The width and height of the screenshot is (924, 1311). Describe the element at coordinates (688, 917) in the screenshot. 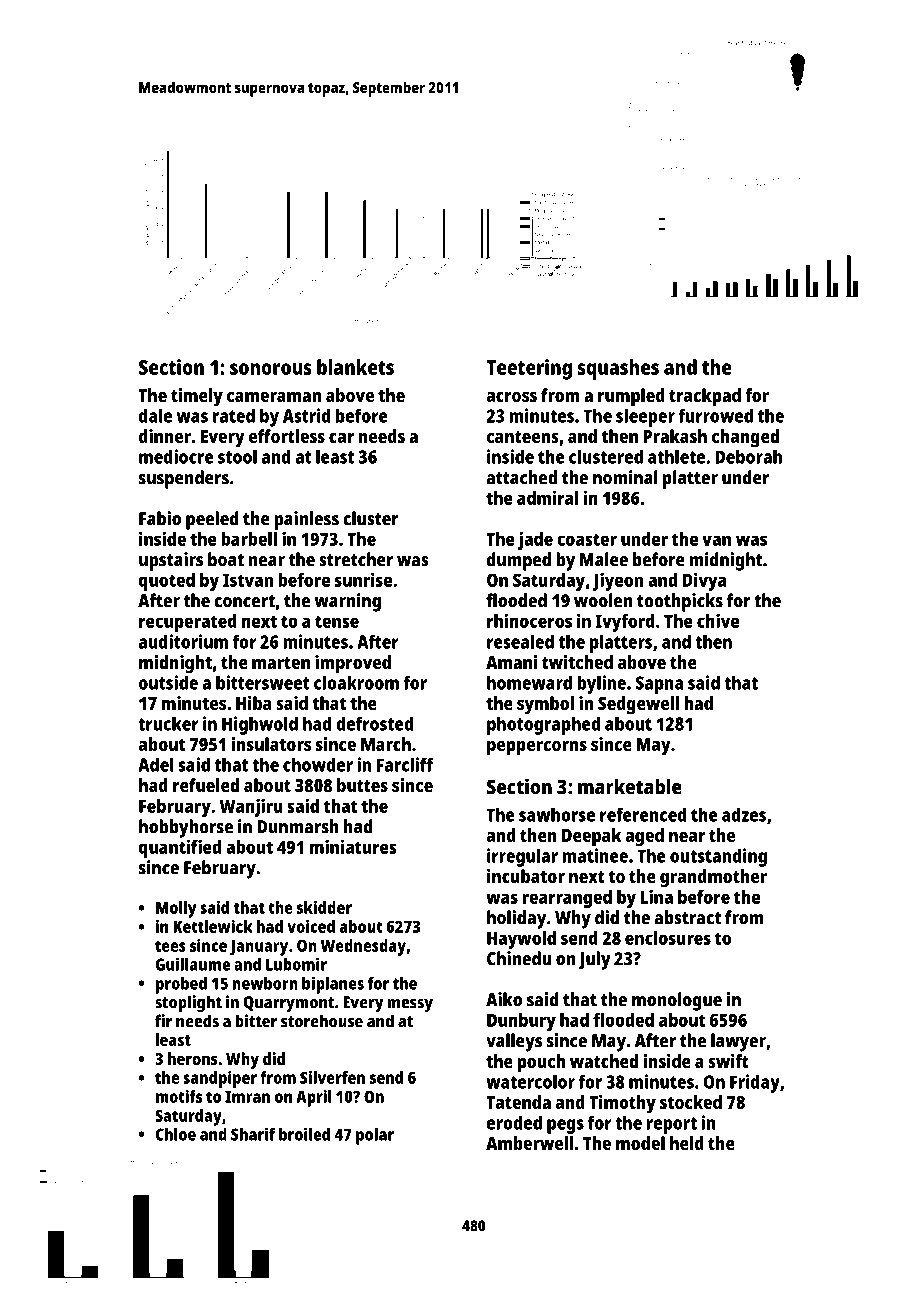

I see `abstract` at that location.
